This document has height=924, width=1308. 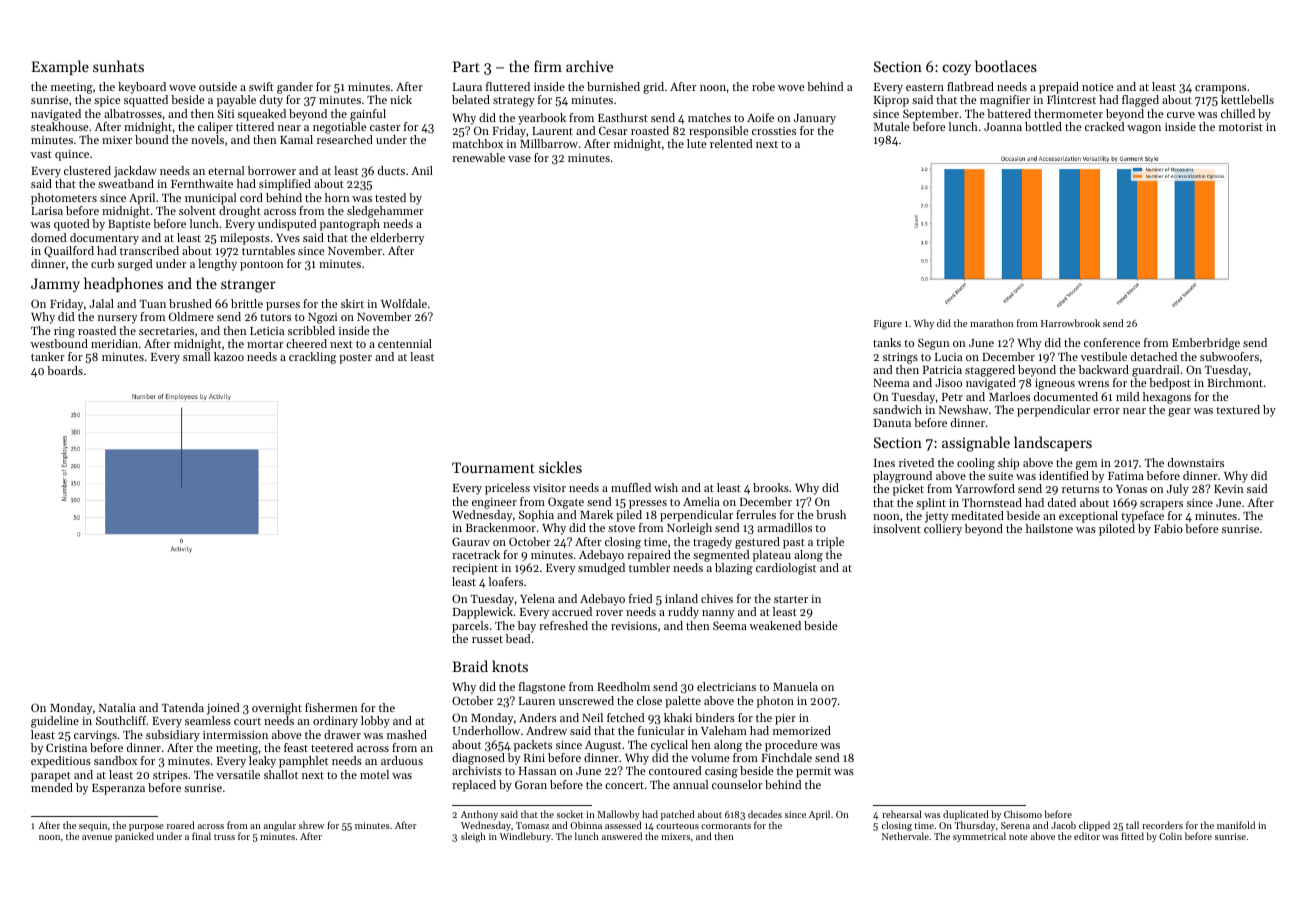 I want to click on bootlaces, so click(x=1006, y=66).
